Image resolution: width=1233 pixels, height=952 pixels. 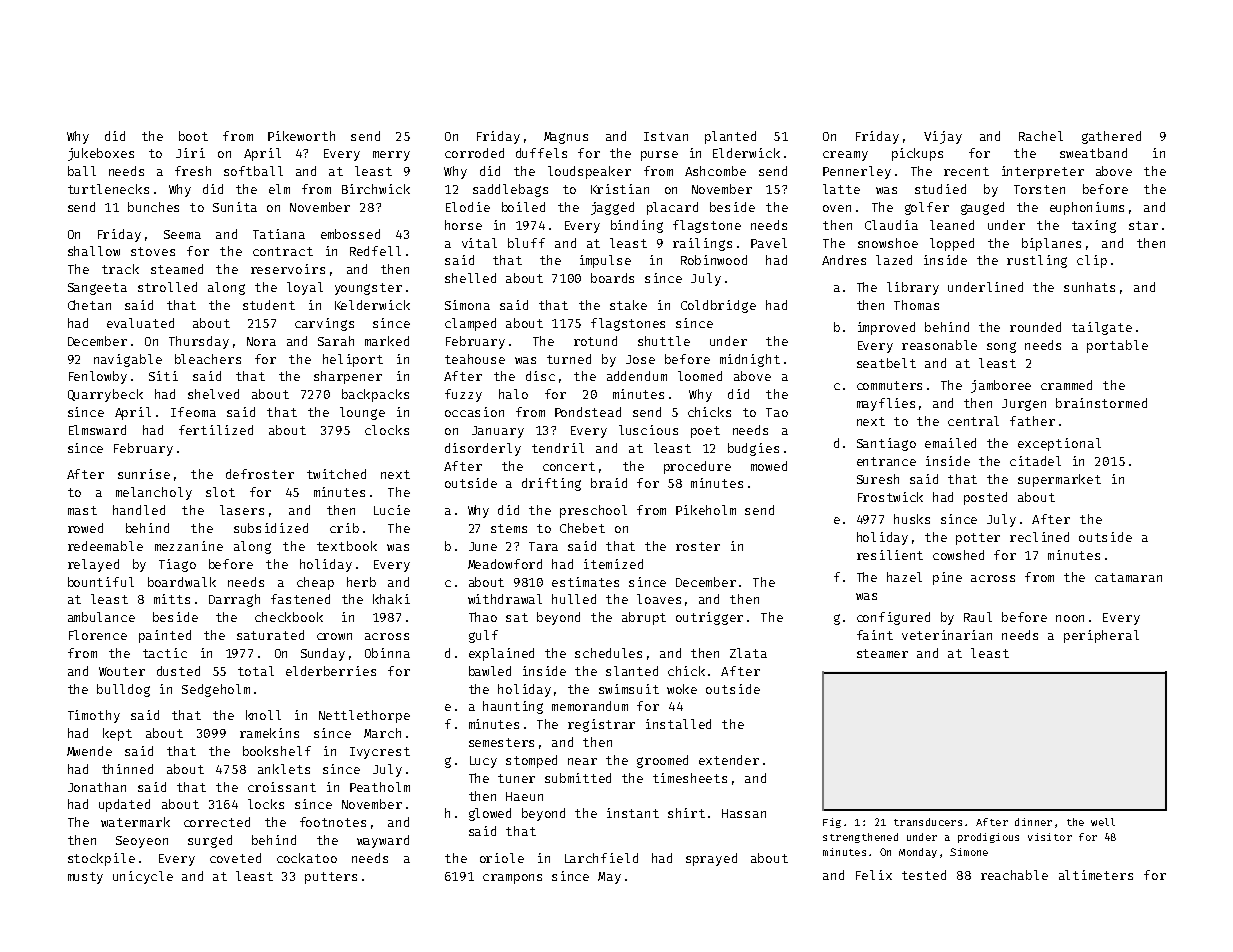 What do you see at coordinates (124, 805) in the screenshot?
I see `updated` at bounding box center [124, 805].
